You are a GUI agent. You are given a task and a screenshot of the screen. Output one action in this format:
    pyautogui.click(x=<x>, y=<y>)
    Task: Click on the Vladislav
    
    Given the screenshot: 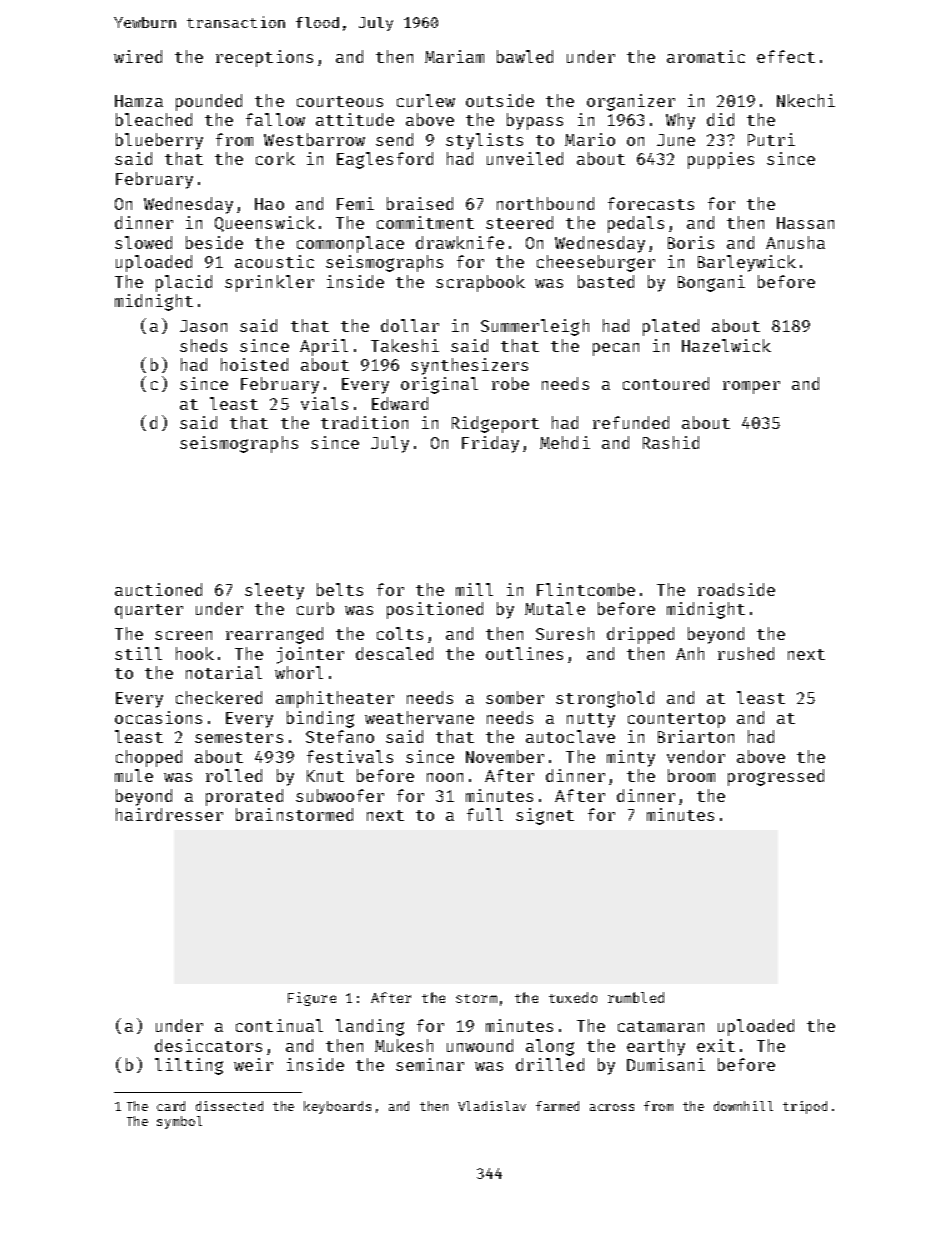 What is the action you would take?
    pyautogui.click(x=492, y=1106)
